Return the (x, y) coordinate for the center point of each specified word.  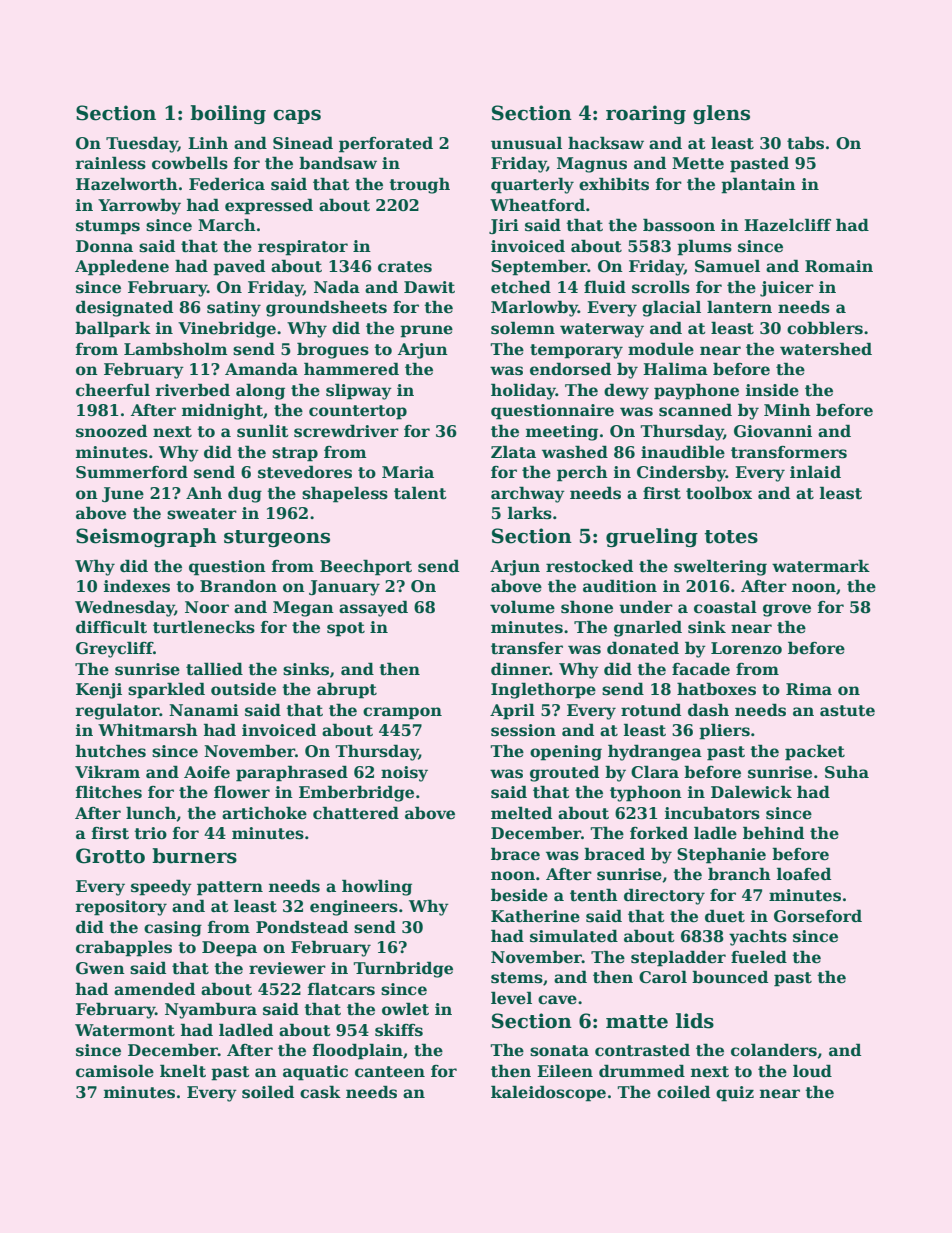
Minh (787, 409)
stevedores (305, 472)
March (227, 225)
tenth (594, 895)
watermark (821, 566)
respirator (303, 248)
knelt (183, 1071)
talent (420, 493)
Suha (847, 772)
